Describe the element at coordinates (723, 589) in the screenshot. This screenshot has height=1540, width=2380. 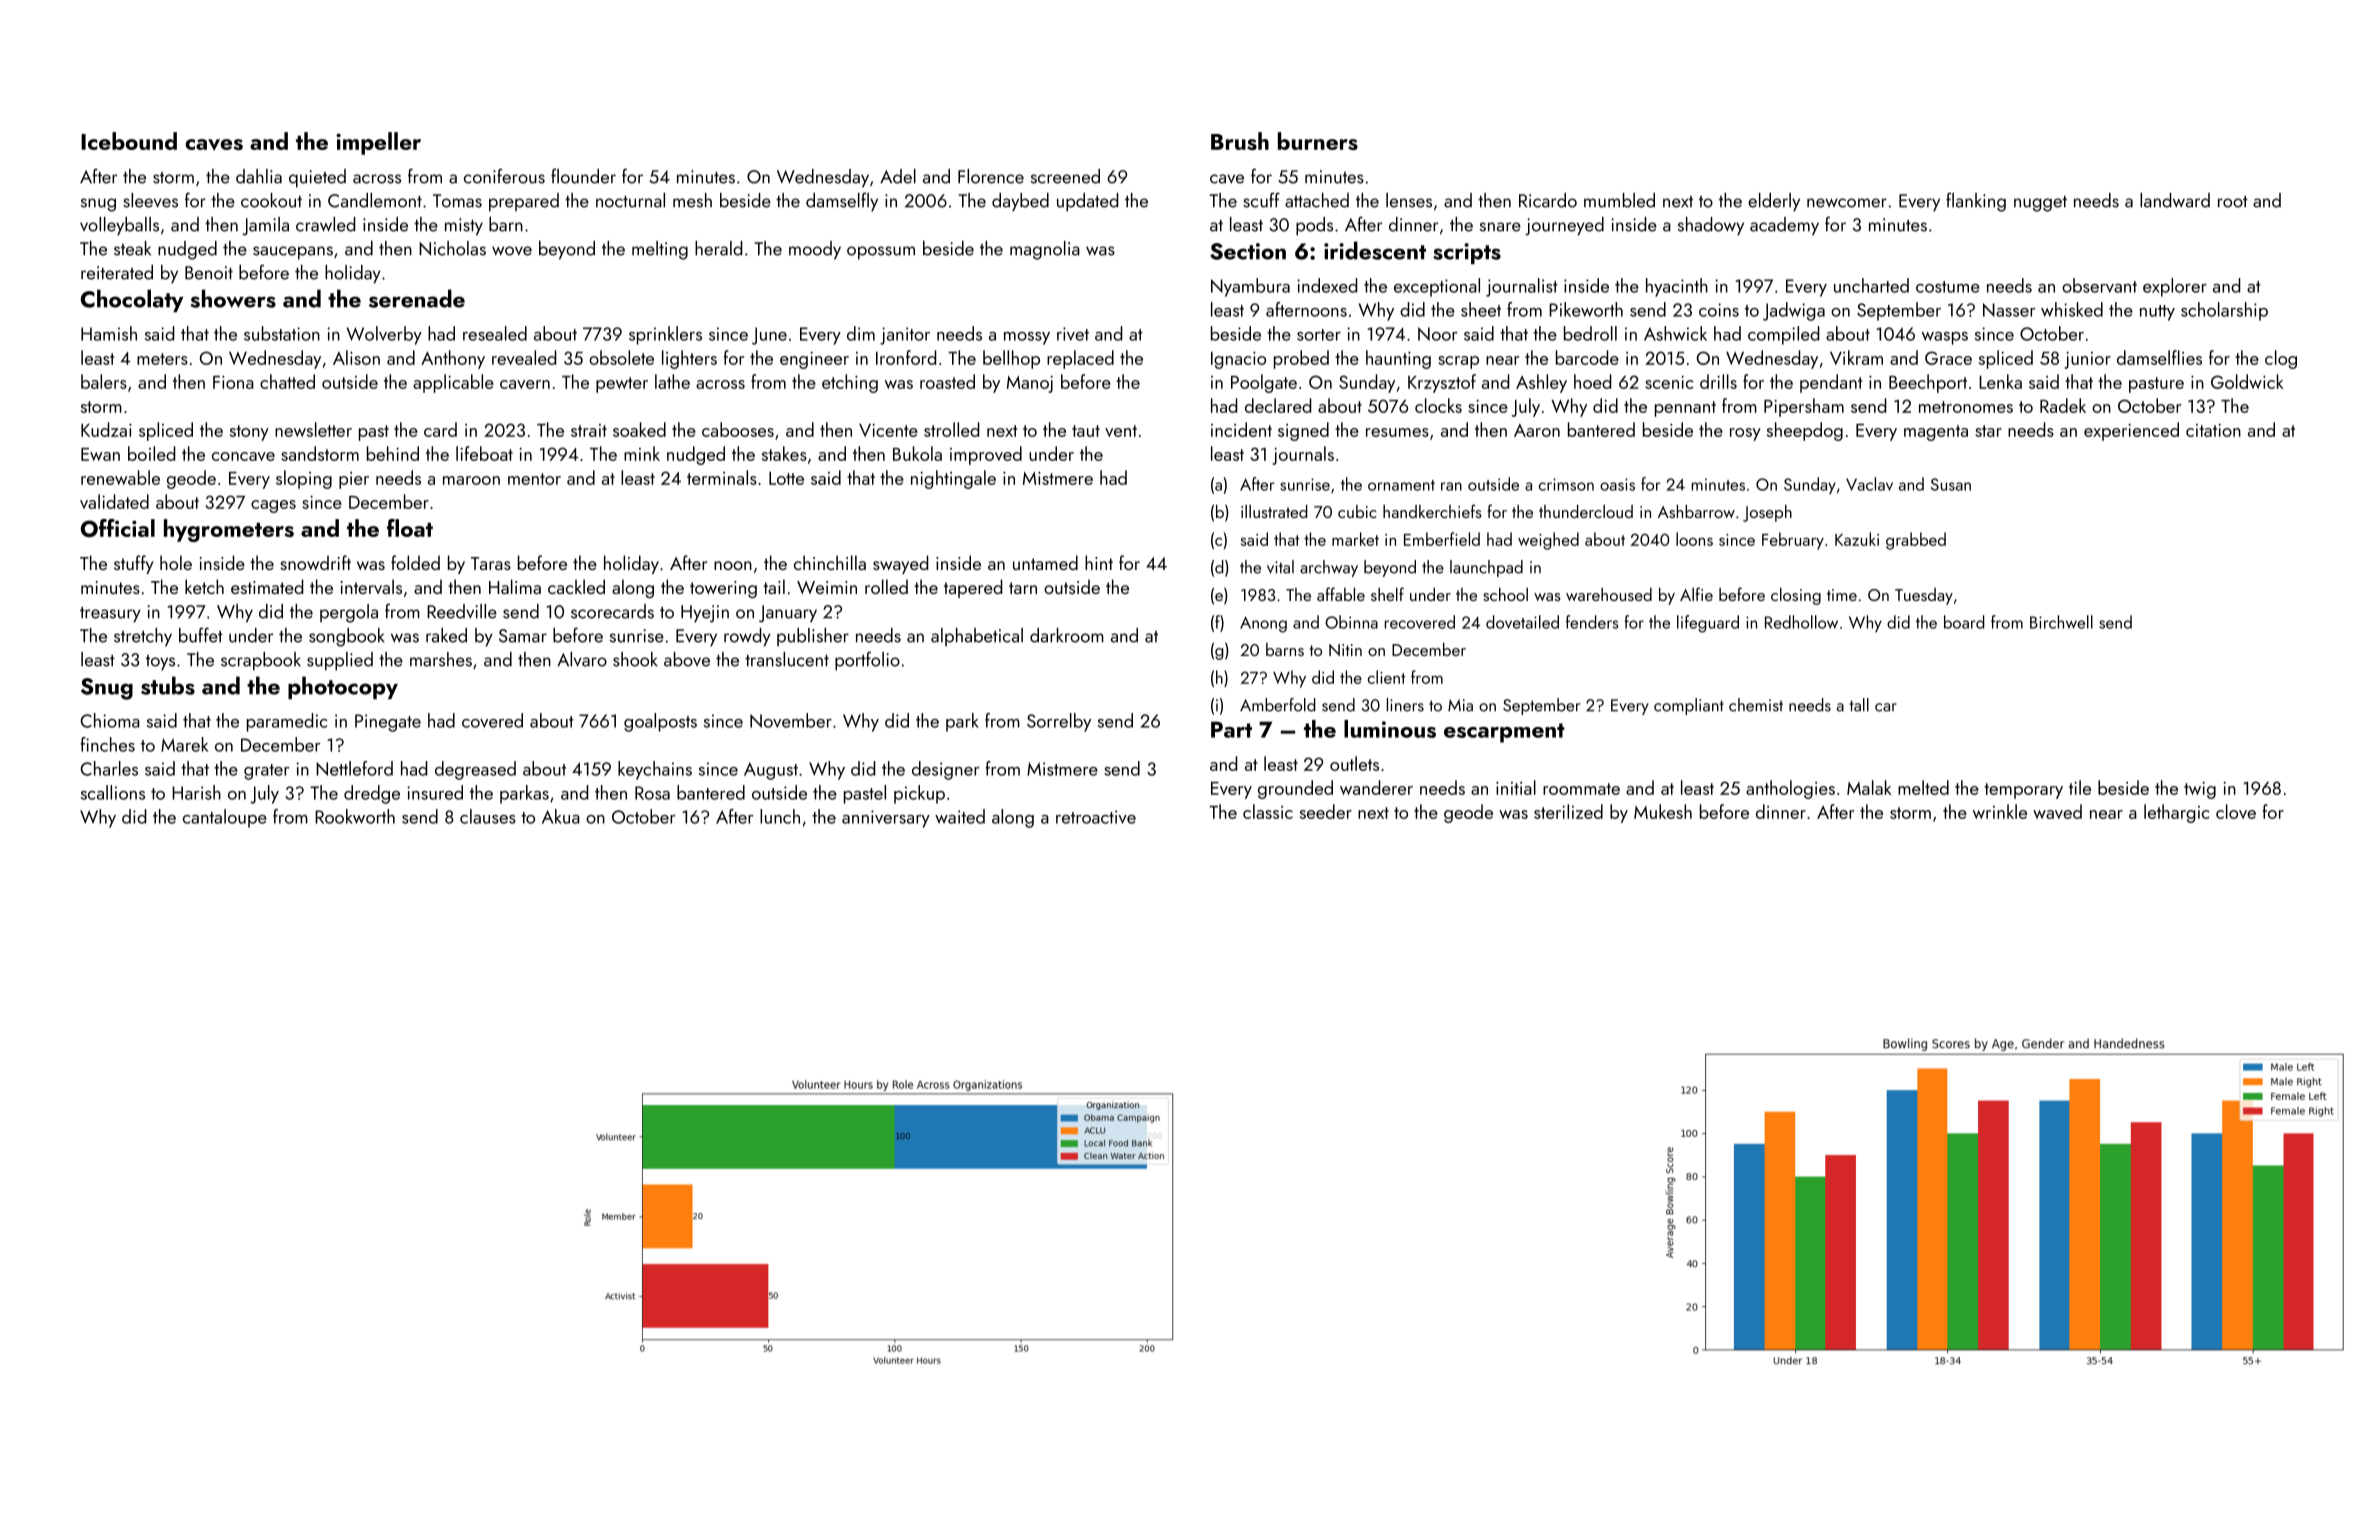
I see `towering` at that location.
